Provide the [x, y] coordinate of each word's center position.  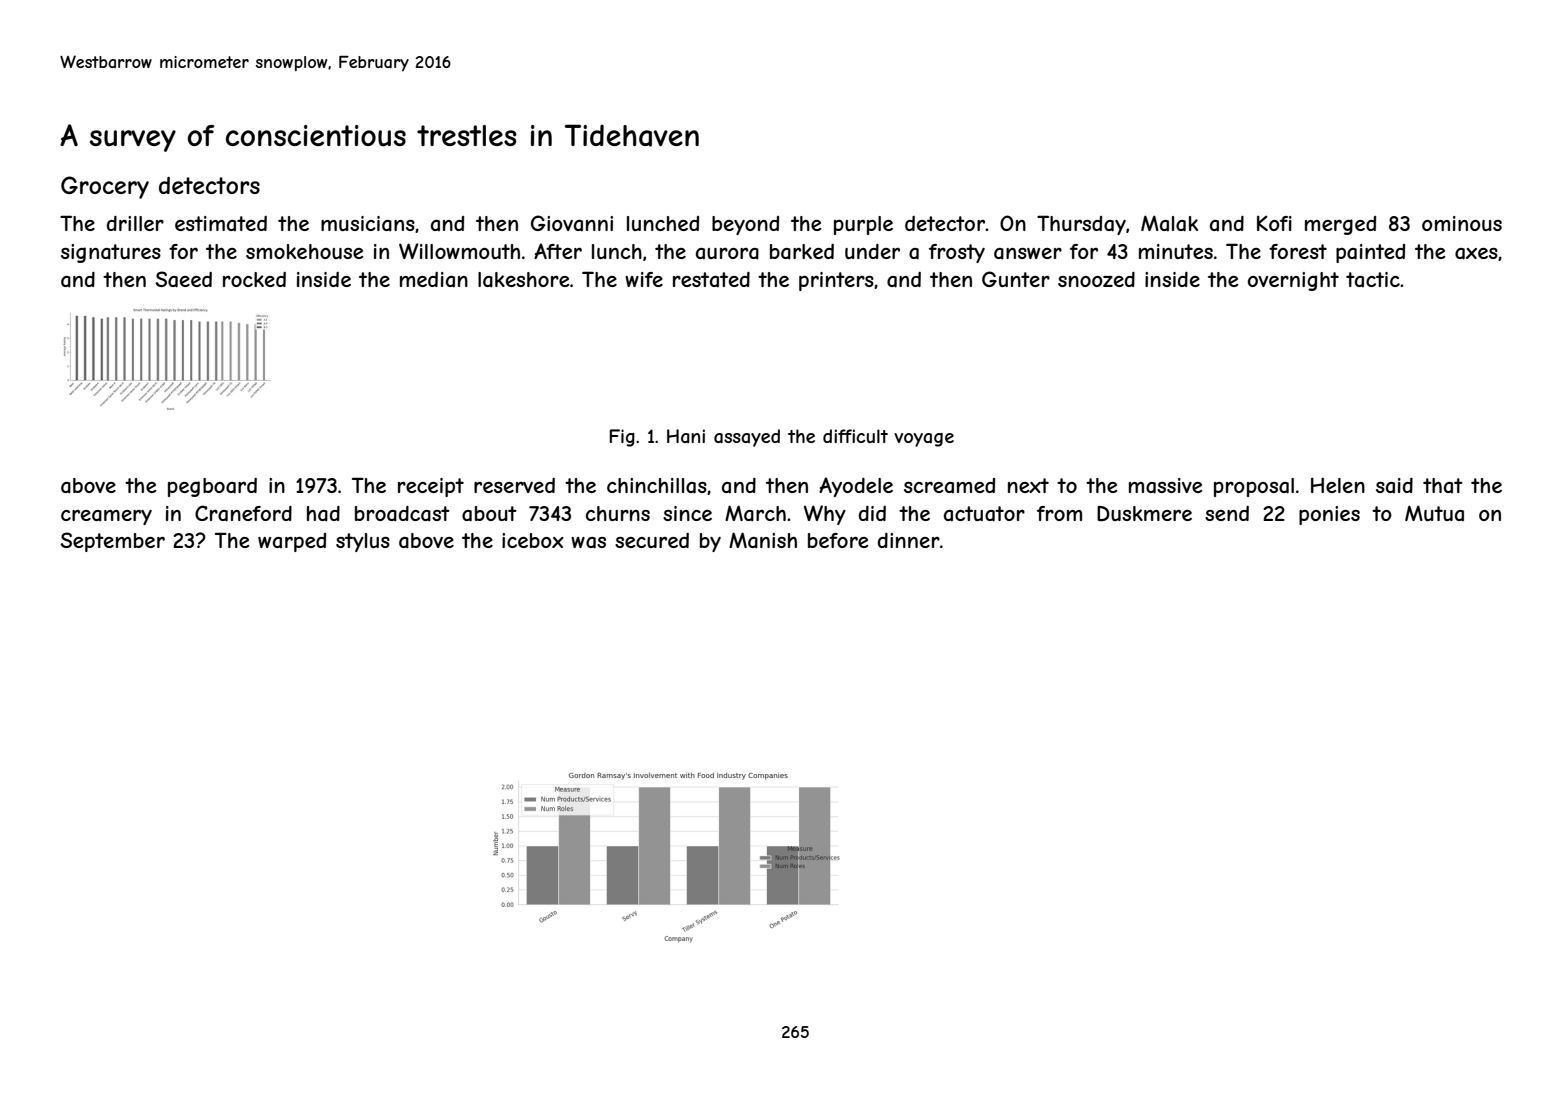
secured [652, 540]
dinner [909, 540]
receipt [431, 487]
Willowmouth [459, 251]
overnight [1293, 281]
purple [863, 225]
